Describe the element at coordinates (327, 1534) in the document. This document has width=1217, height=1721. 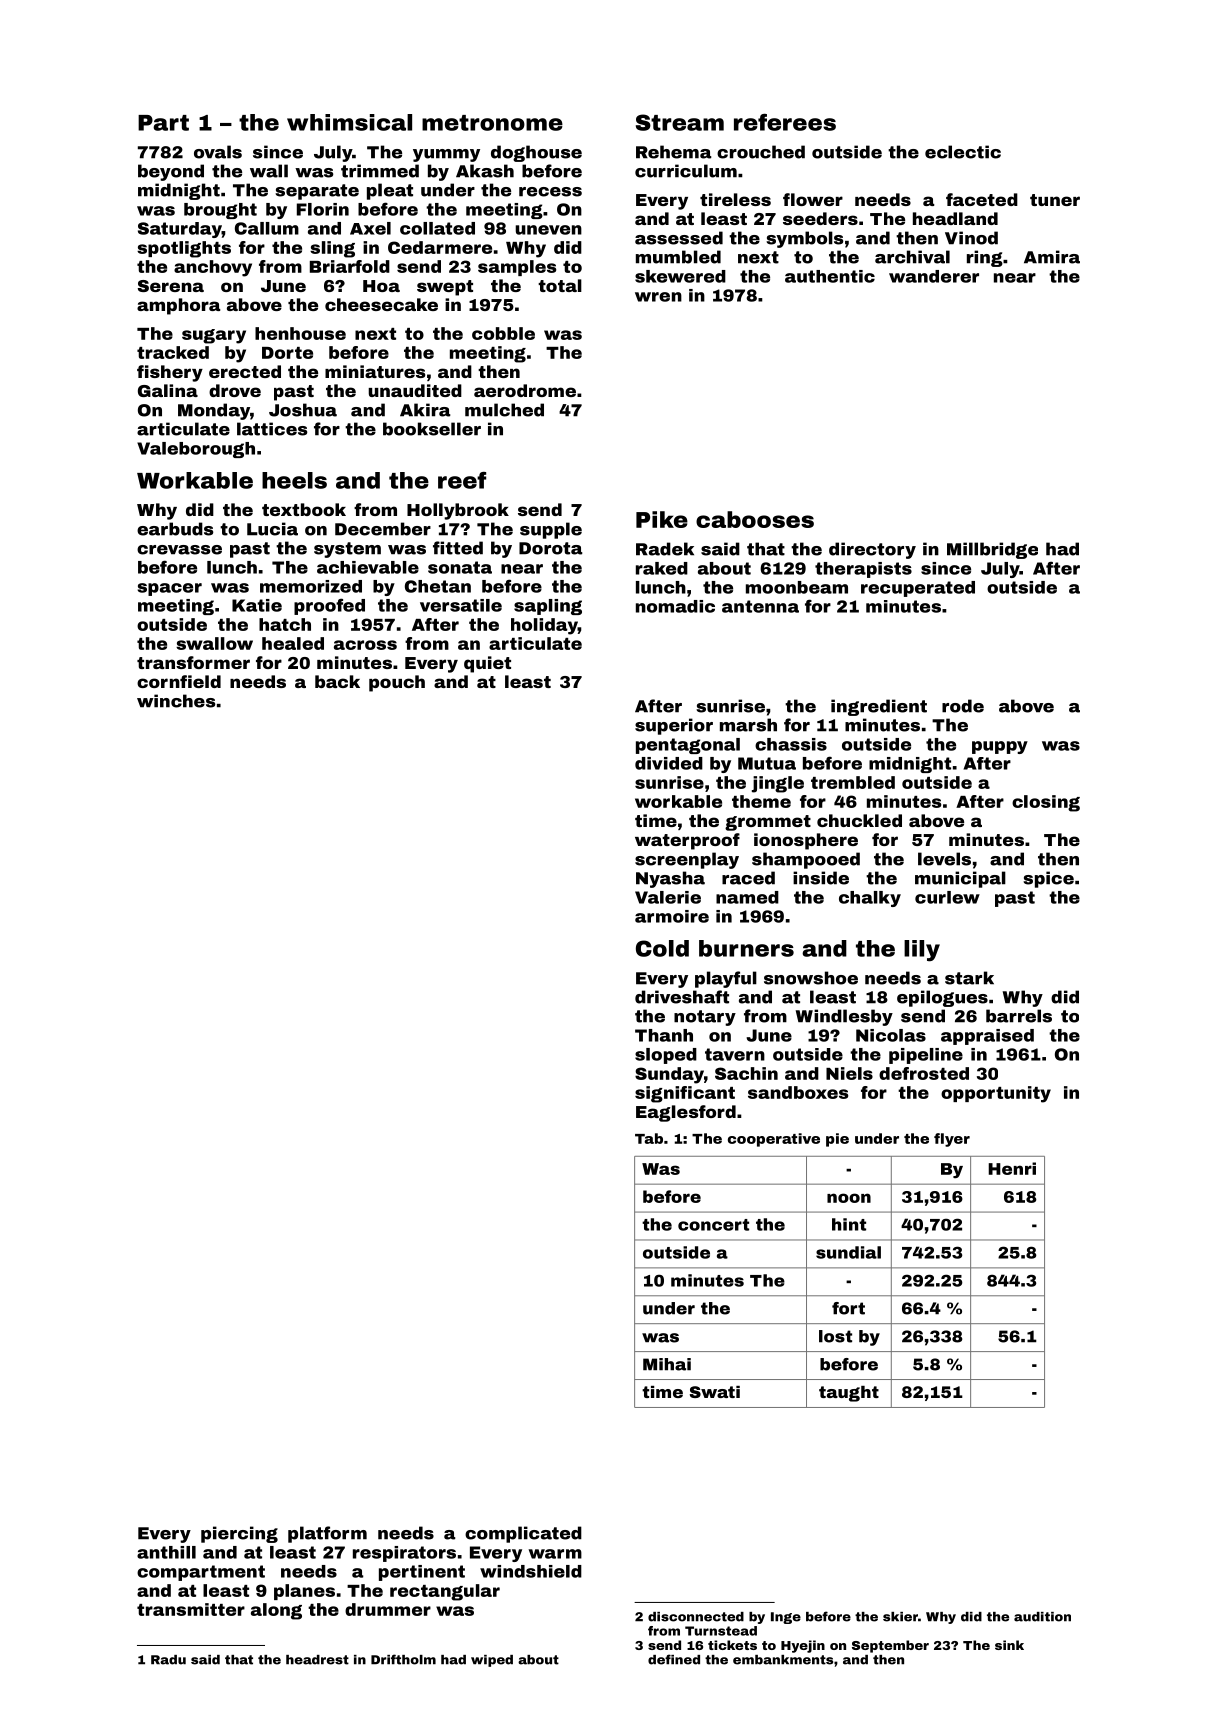
I see `platform` at that location.
